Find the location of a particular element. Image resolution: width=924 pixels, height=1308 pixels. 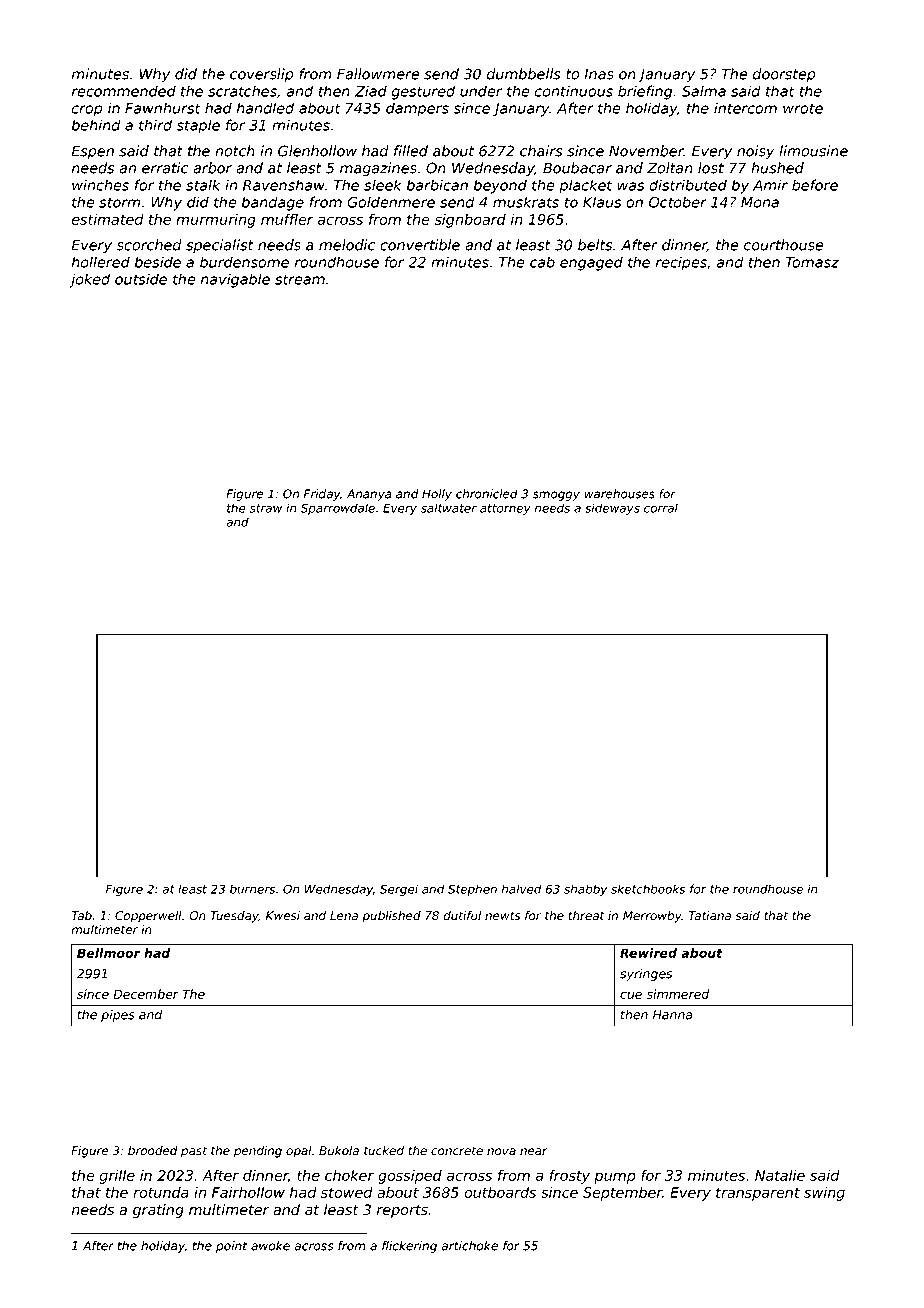

convertible is located at coordinates (420, 245).
